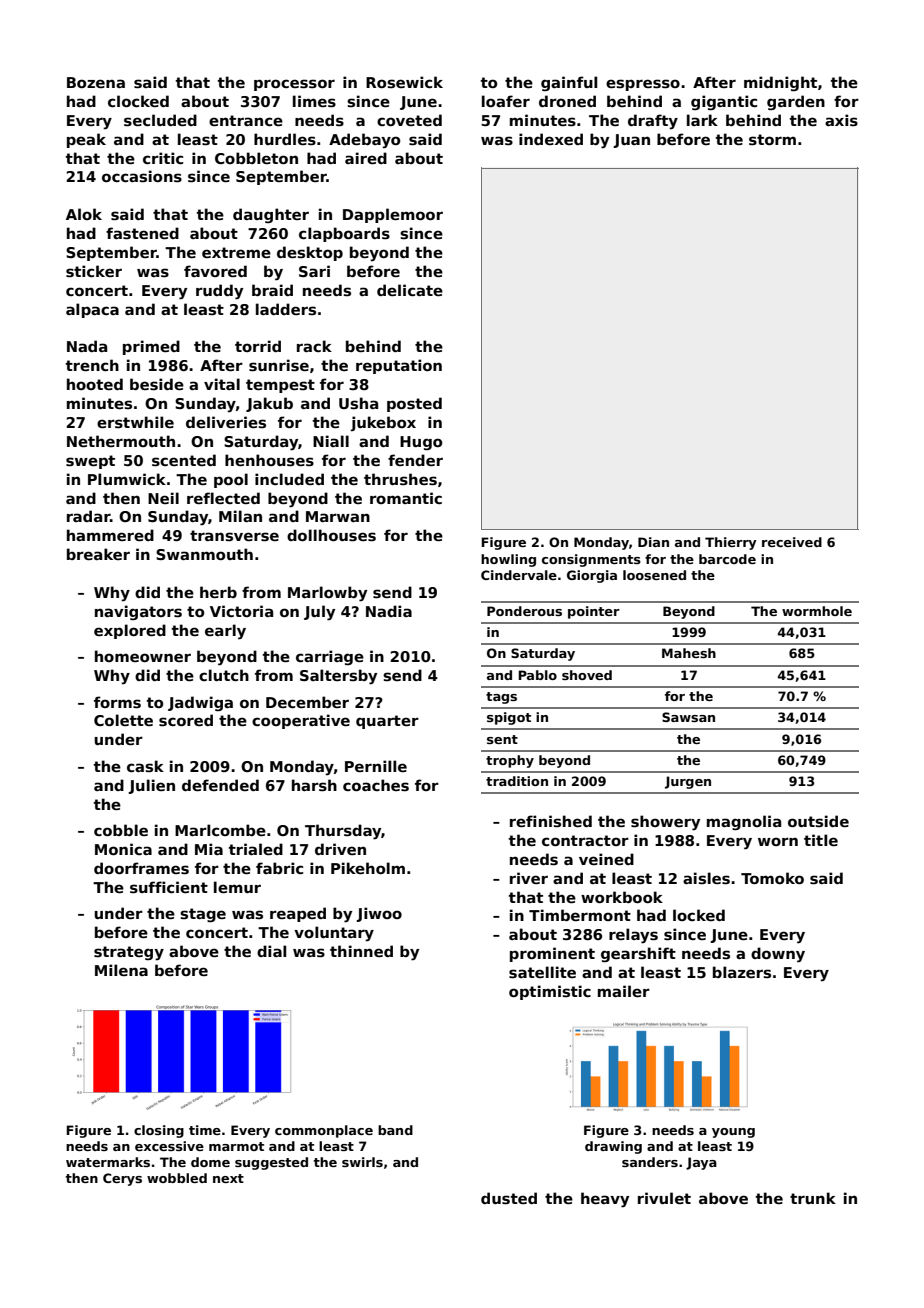 The width and height of the screenshot is (924, 1308). What do you see at coordinates (177, 1178) in the screenshot?
I see `wobbled` at bounding box center [177, 1178].
